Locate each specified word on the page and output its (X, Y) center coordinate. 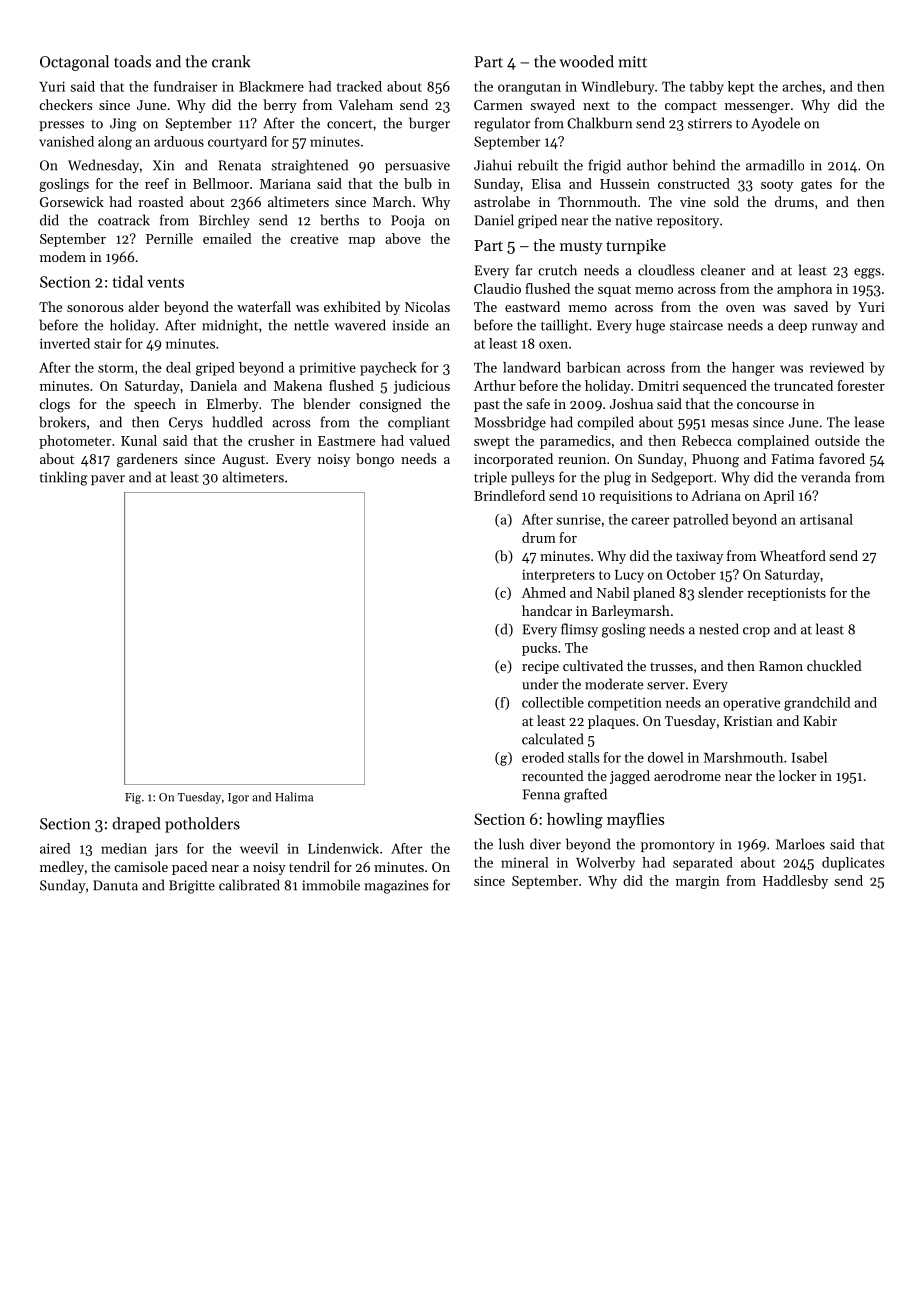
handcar (547, 610)
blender (326, 403)
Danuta (115, 885)
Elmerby (233, 405)
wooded (587, 61)
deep (792, 326)
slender (720, 592)
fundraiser (185, 86)
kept (741, 88)
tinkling (63, 478)
